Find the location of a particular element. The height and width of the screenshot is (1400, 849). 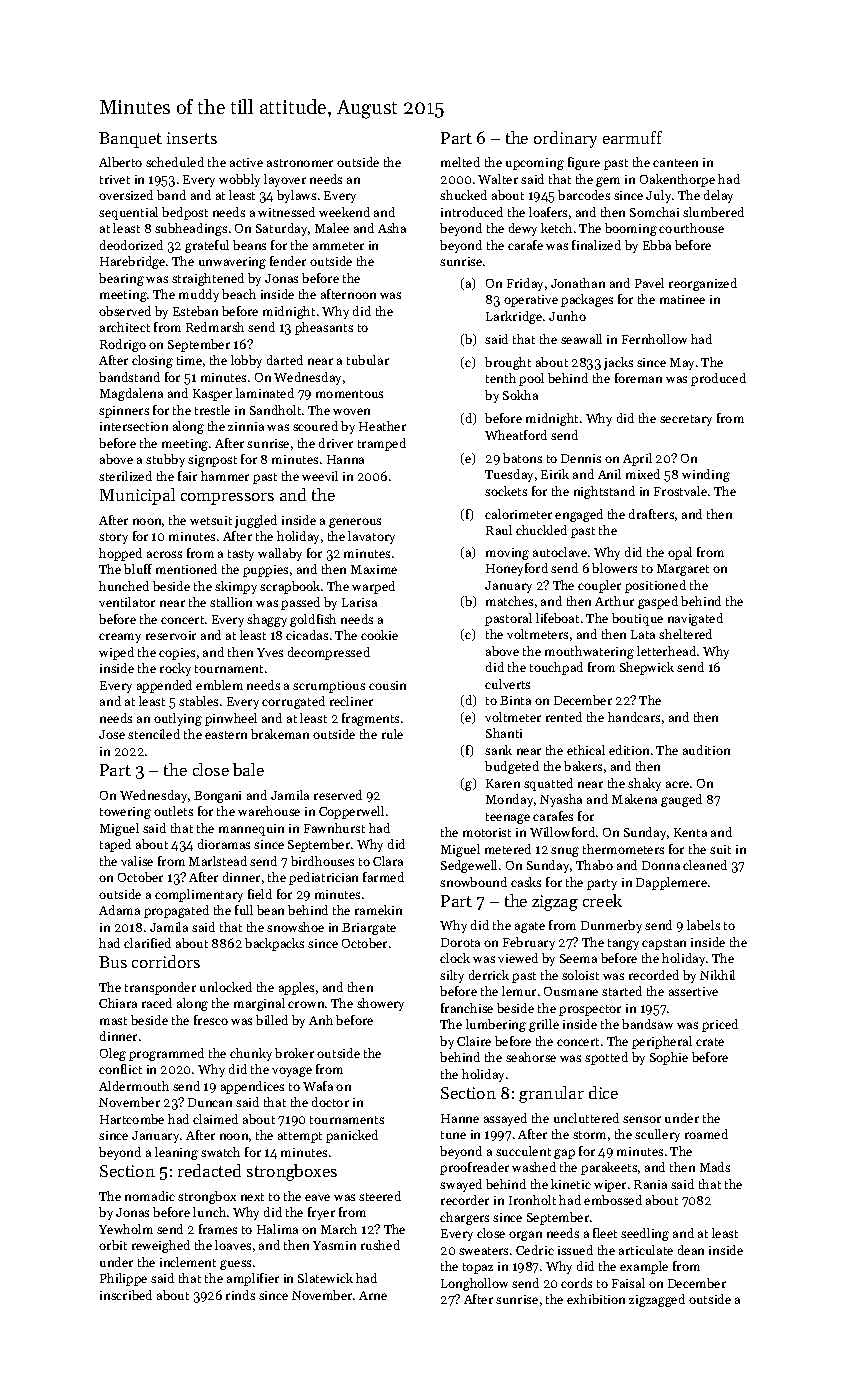

navigated is located at coordinates (695, 619).
